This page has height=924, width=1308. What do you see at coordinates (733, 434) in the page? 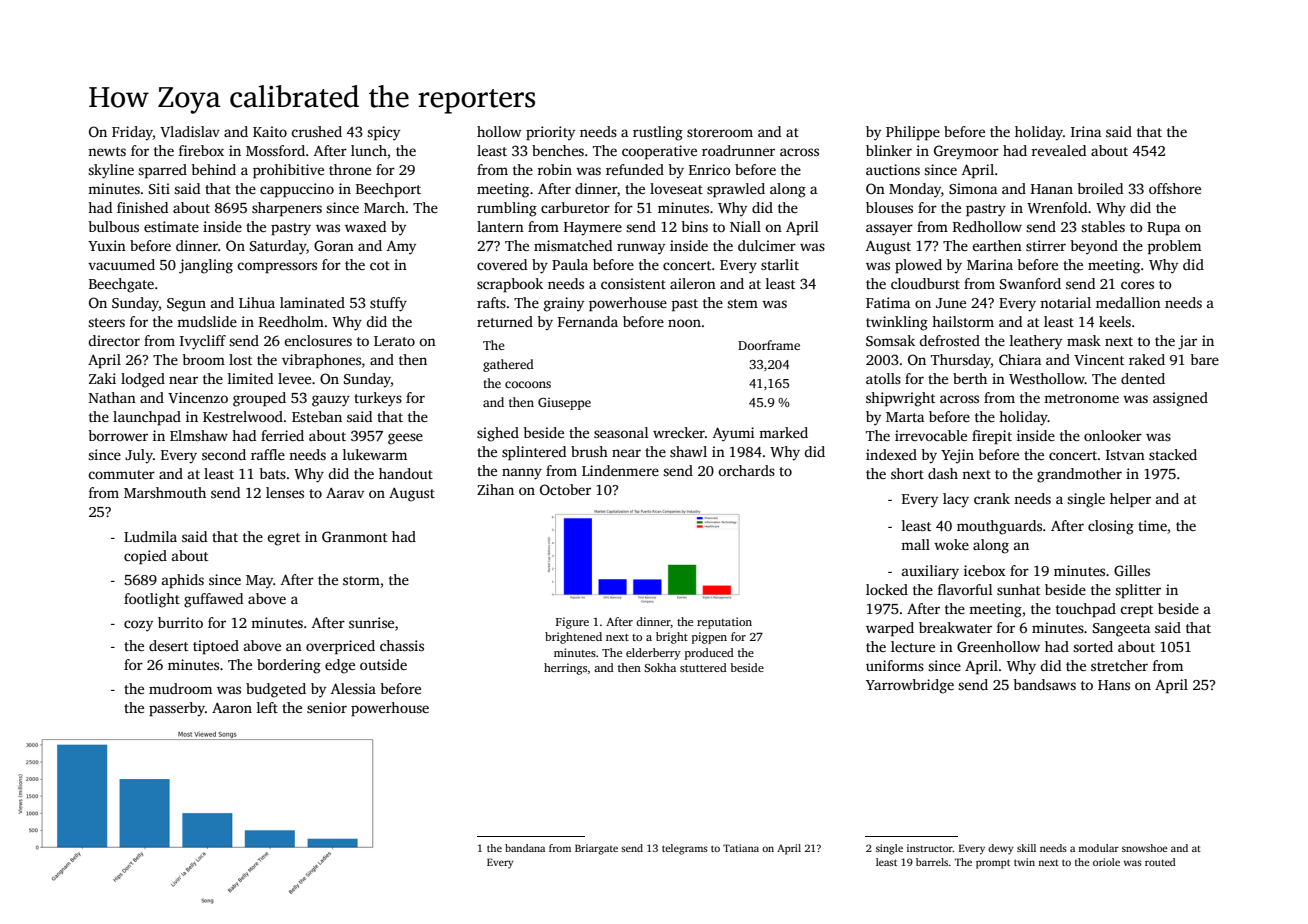
I see `Ayumi` at bounding box center [733, 434].
